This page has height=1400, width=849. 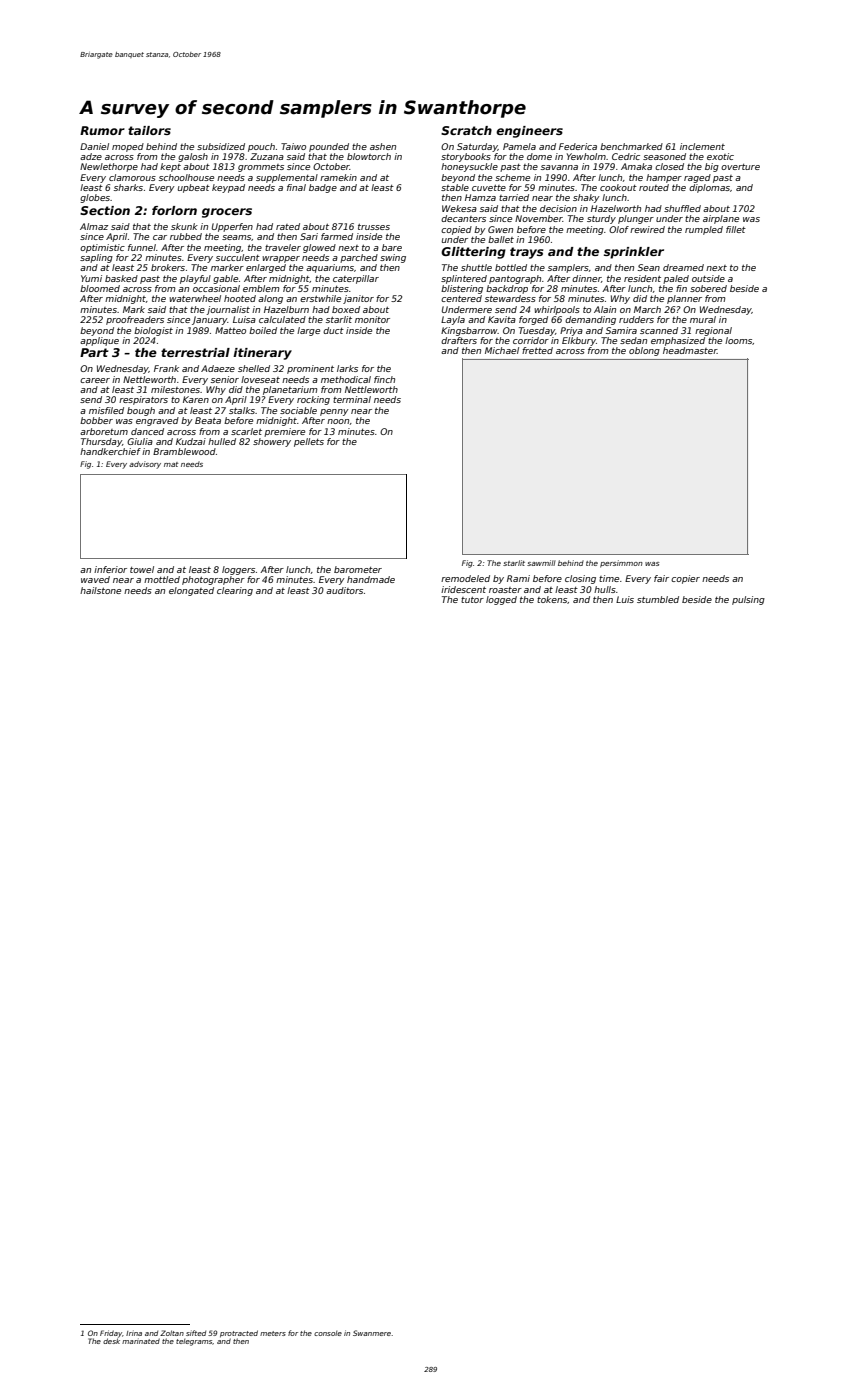 I want to click on auditors, so click(x=344, y=590).
